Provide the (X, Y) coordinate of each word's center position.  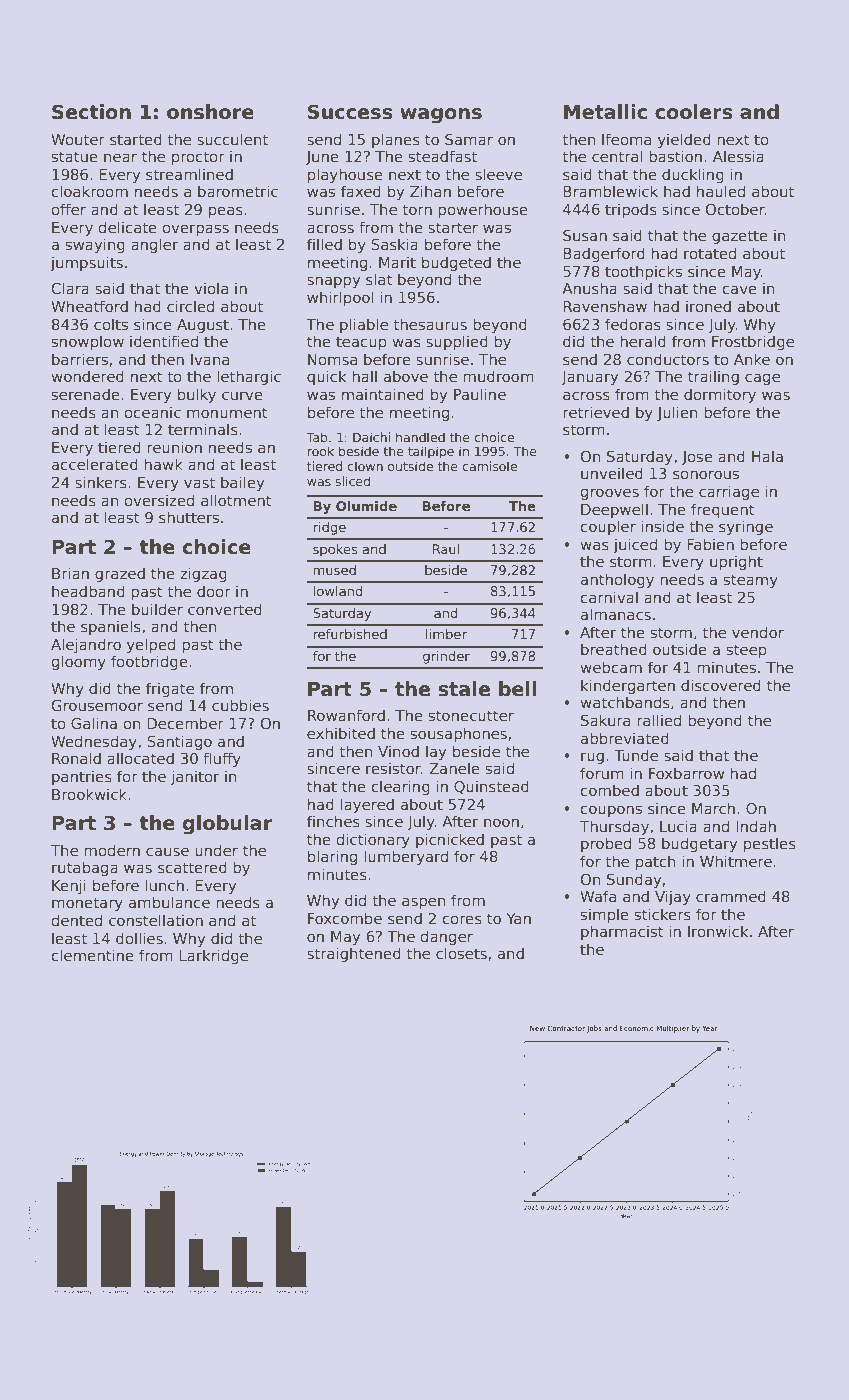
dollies (139, 938)
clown (365, 466)
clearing (401, 787)
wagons (441, 115)
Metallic (605, 112)
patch (656, 862)
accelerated (95, 464)
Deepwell (614, 510)
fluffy (222, 759)
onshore (210, 112)
